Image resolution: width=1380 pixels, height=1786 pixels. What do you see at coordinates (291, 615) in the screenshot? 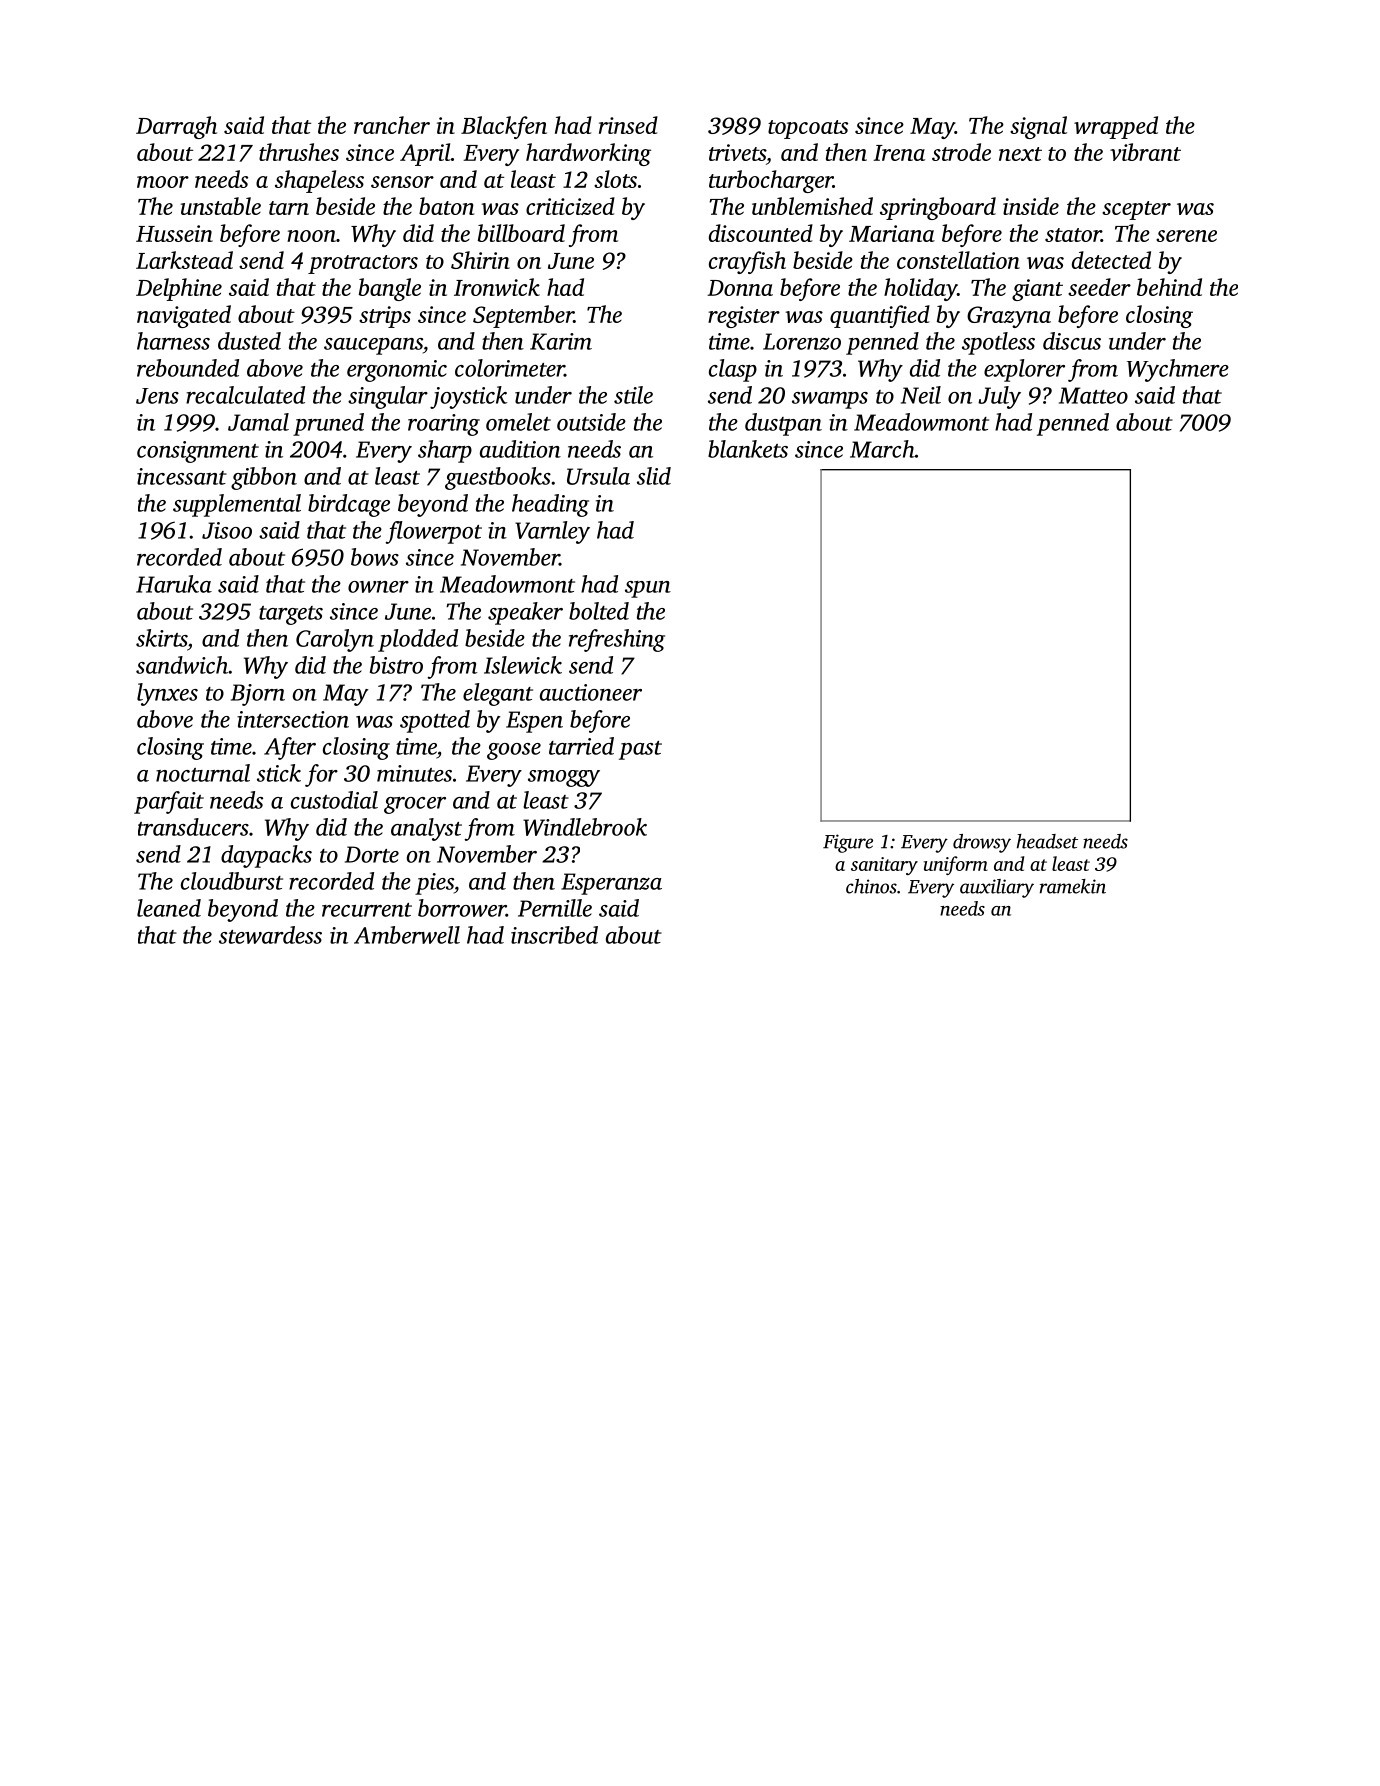
I see `targets` at bounding box center [291, 615].
